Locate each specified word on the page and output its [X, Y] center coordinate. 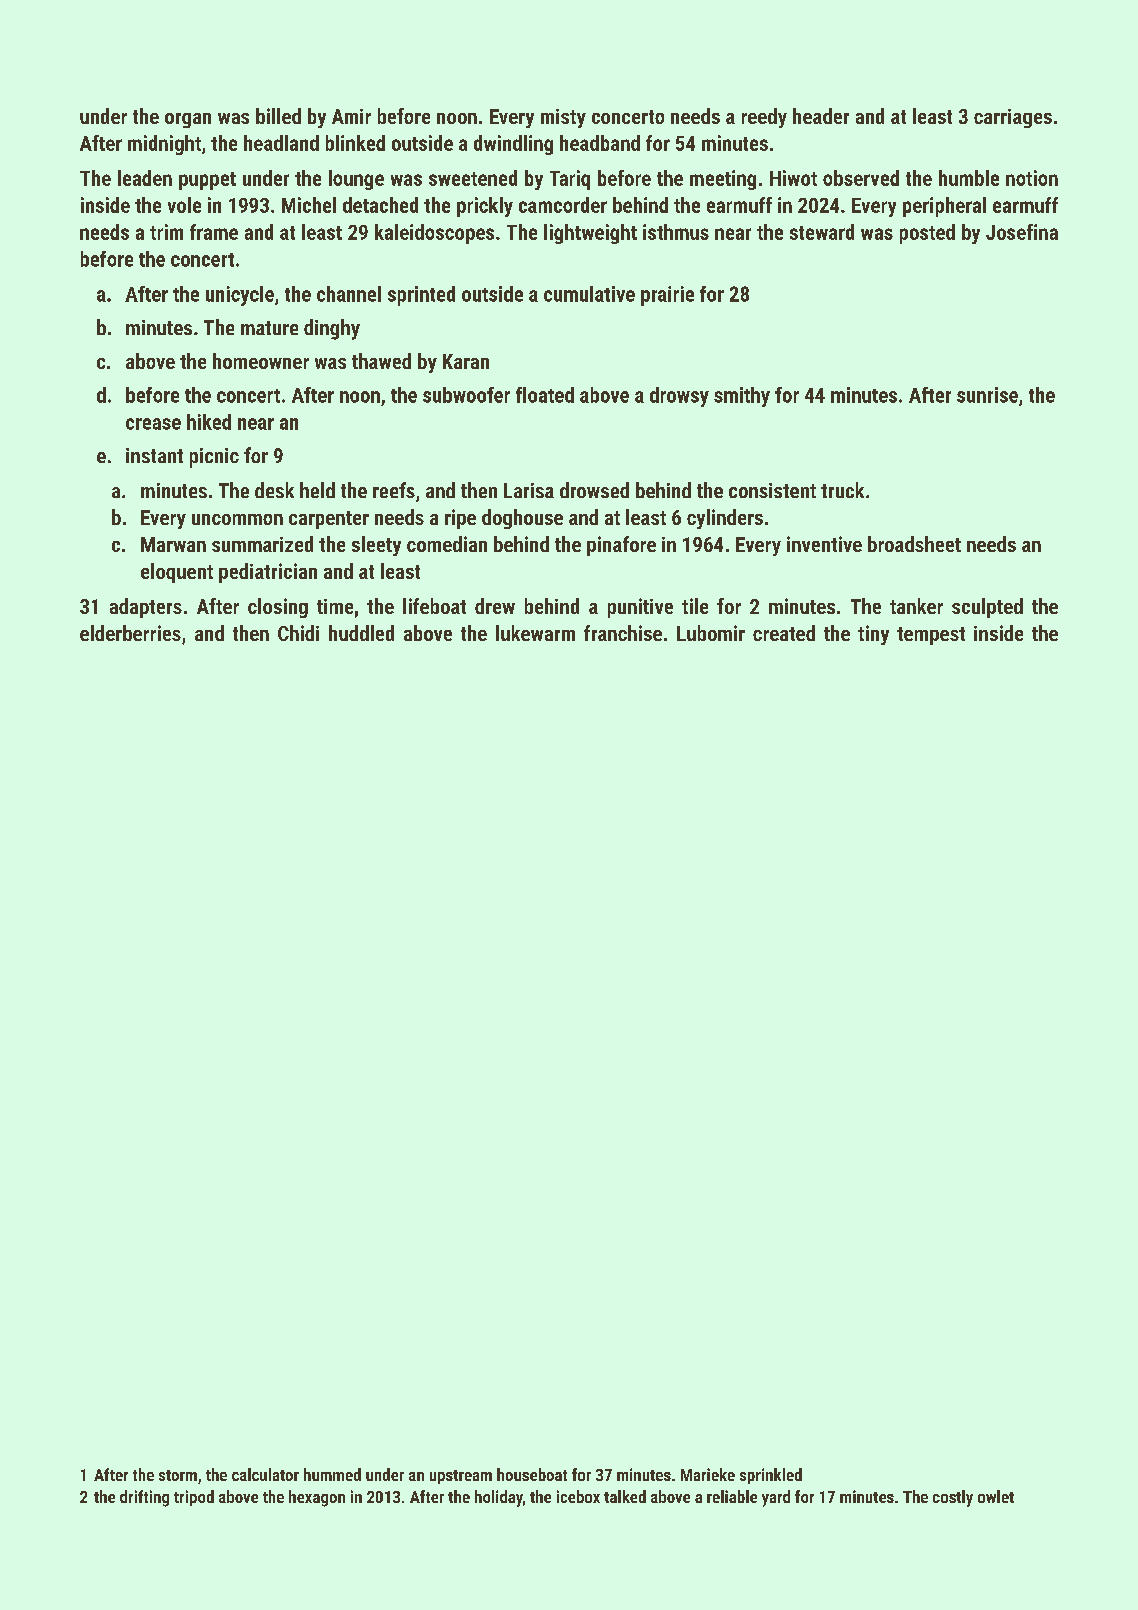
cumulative [589, 294]
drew [495, 606]
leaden [145, 178]
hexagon [317, 1498]
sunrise [987, 395]
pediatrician [268, 573]
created [784, 633]
